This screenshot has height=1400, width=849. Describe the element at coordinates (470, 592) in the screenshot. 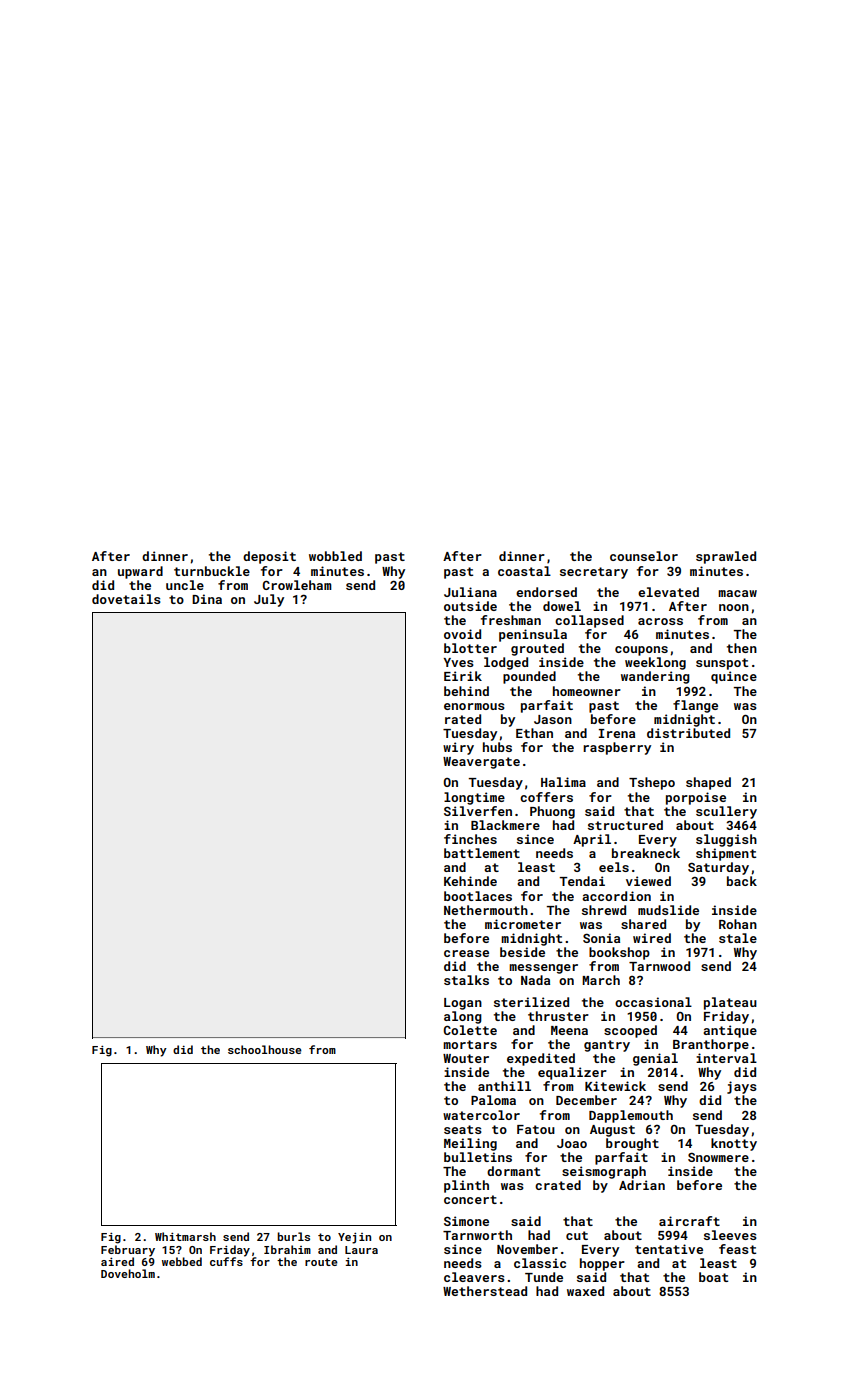

I see `Juliana` at that location.
